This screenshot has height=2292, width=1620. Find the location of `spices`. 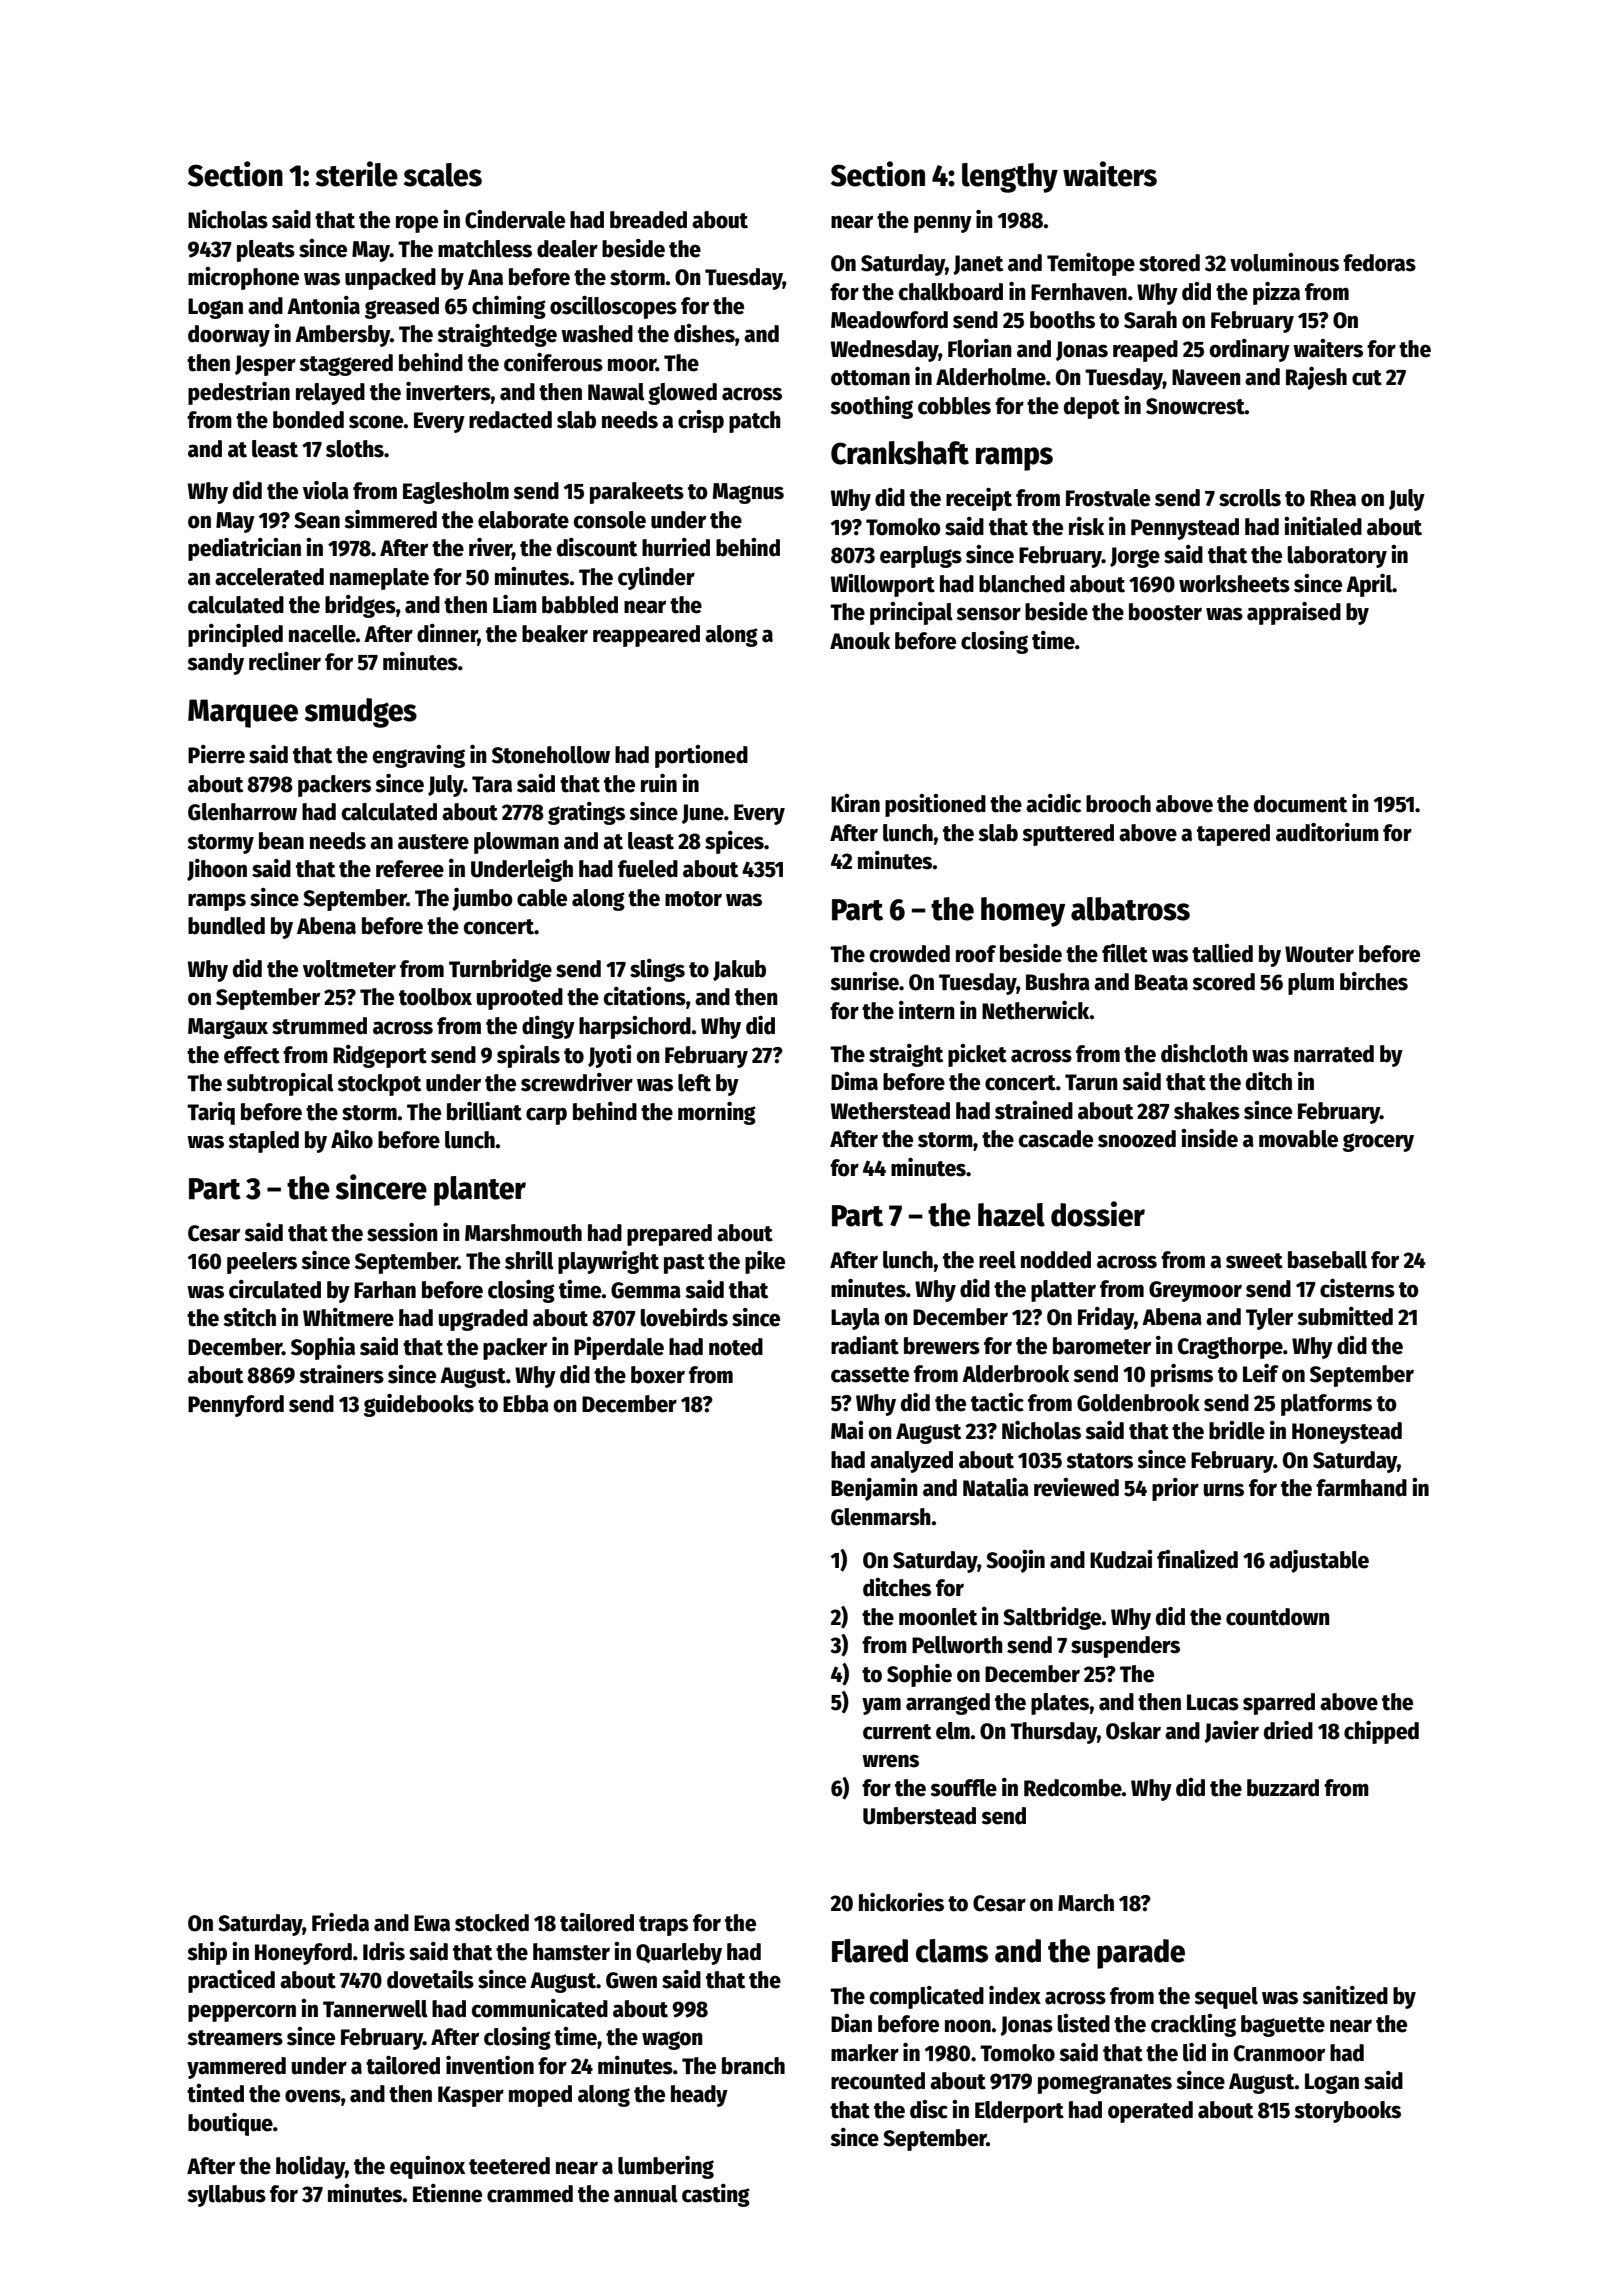

spices is located at coordinates (734, 842).
